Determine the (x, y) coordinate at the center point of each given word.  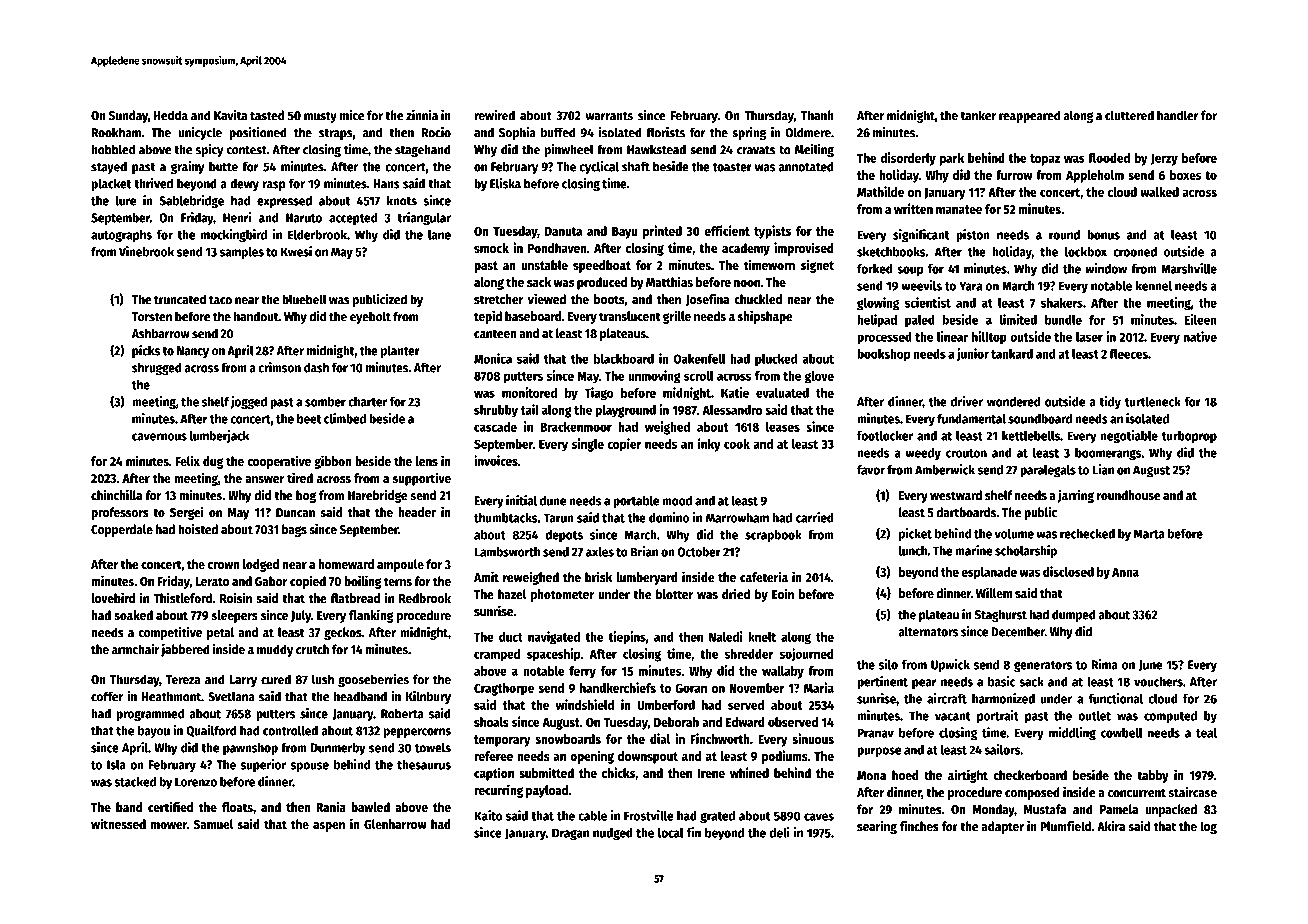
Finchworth (720, 738)
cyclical (599, 167)
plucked (776, 360)
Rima (1104, 664)
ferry (582, 672)
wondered (1014, 401)
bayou (154, 731)
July (301, 616)
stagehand (423, 150)
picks (146, 351)
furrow (1014, 175)
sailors (1002, 749)
